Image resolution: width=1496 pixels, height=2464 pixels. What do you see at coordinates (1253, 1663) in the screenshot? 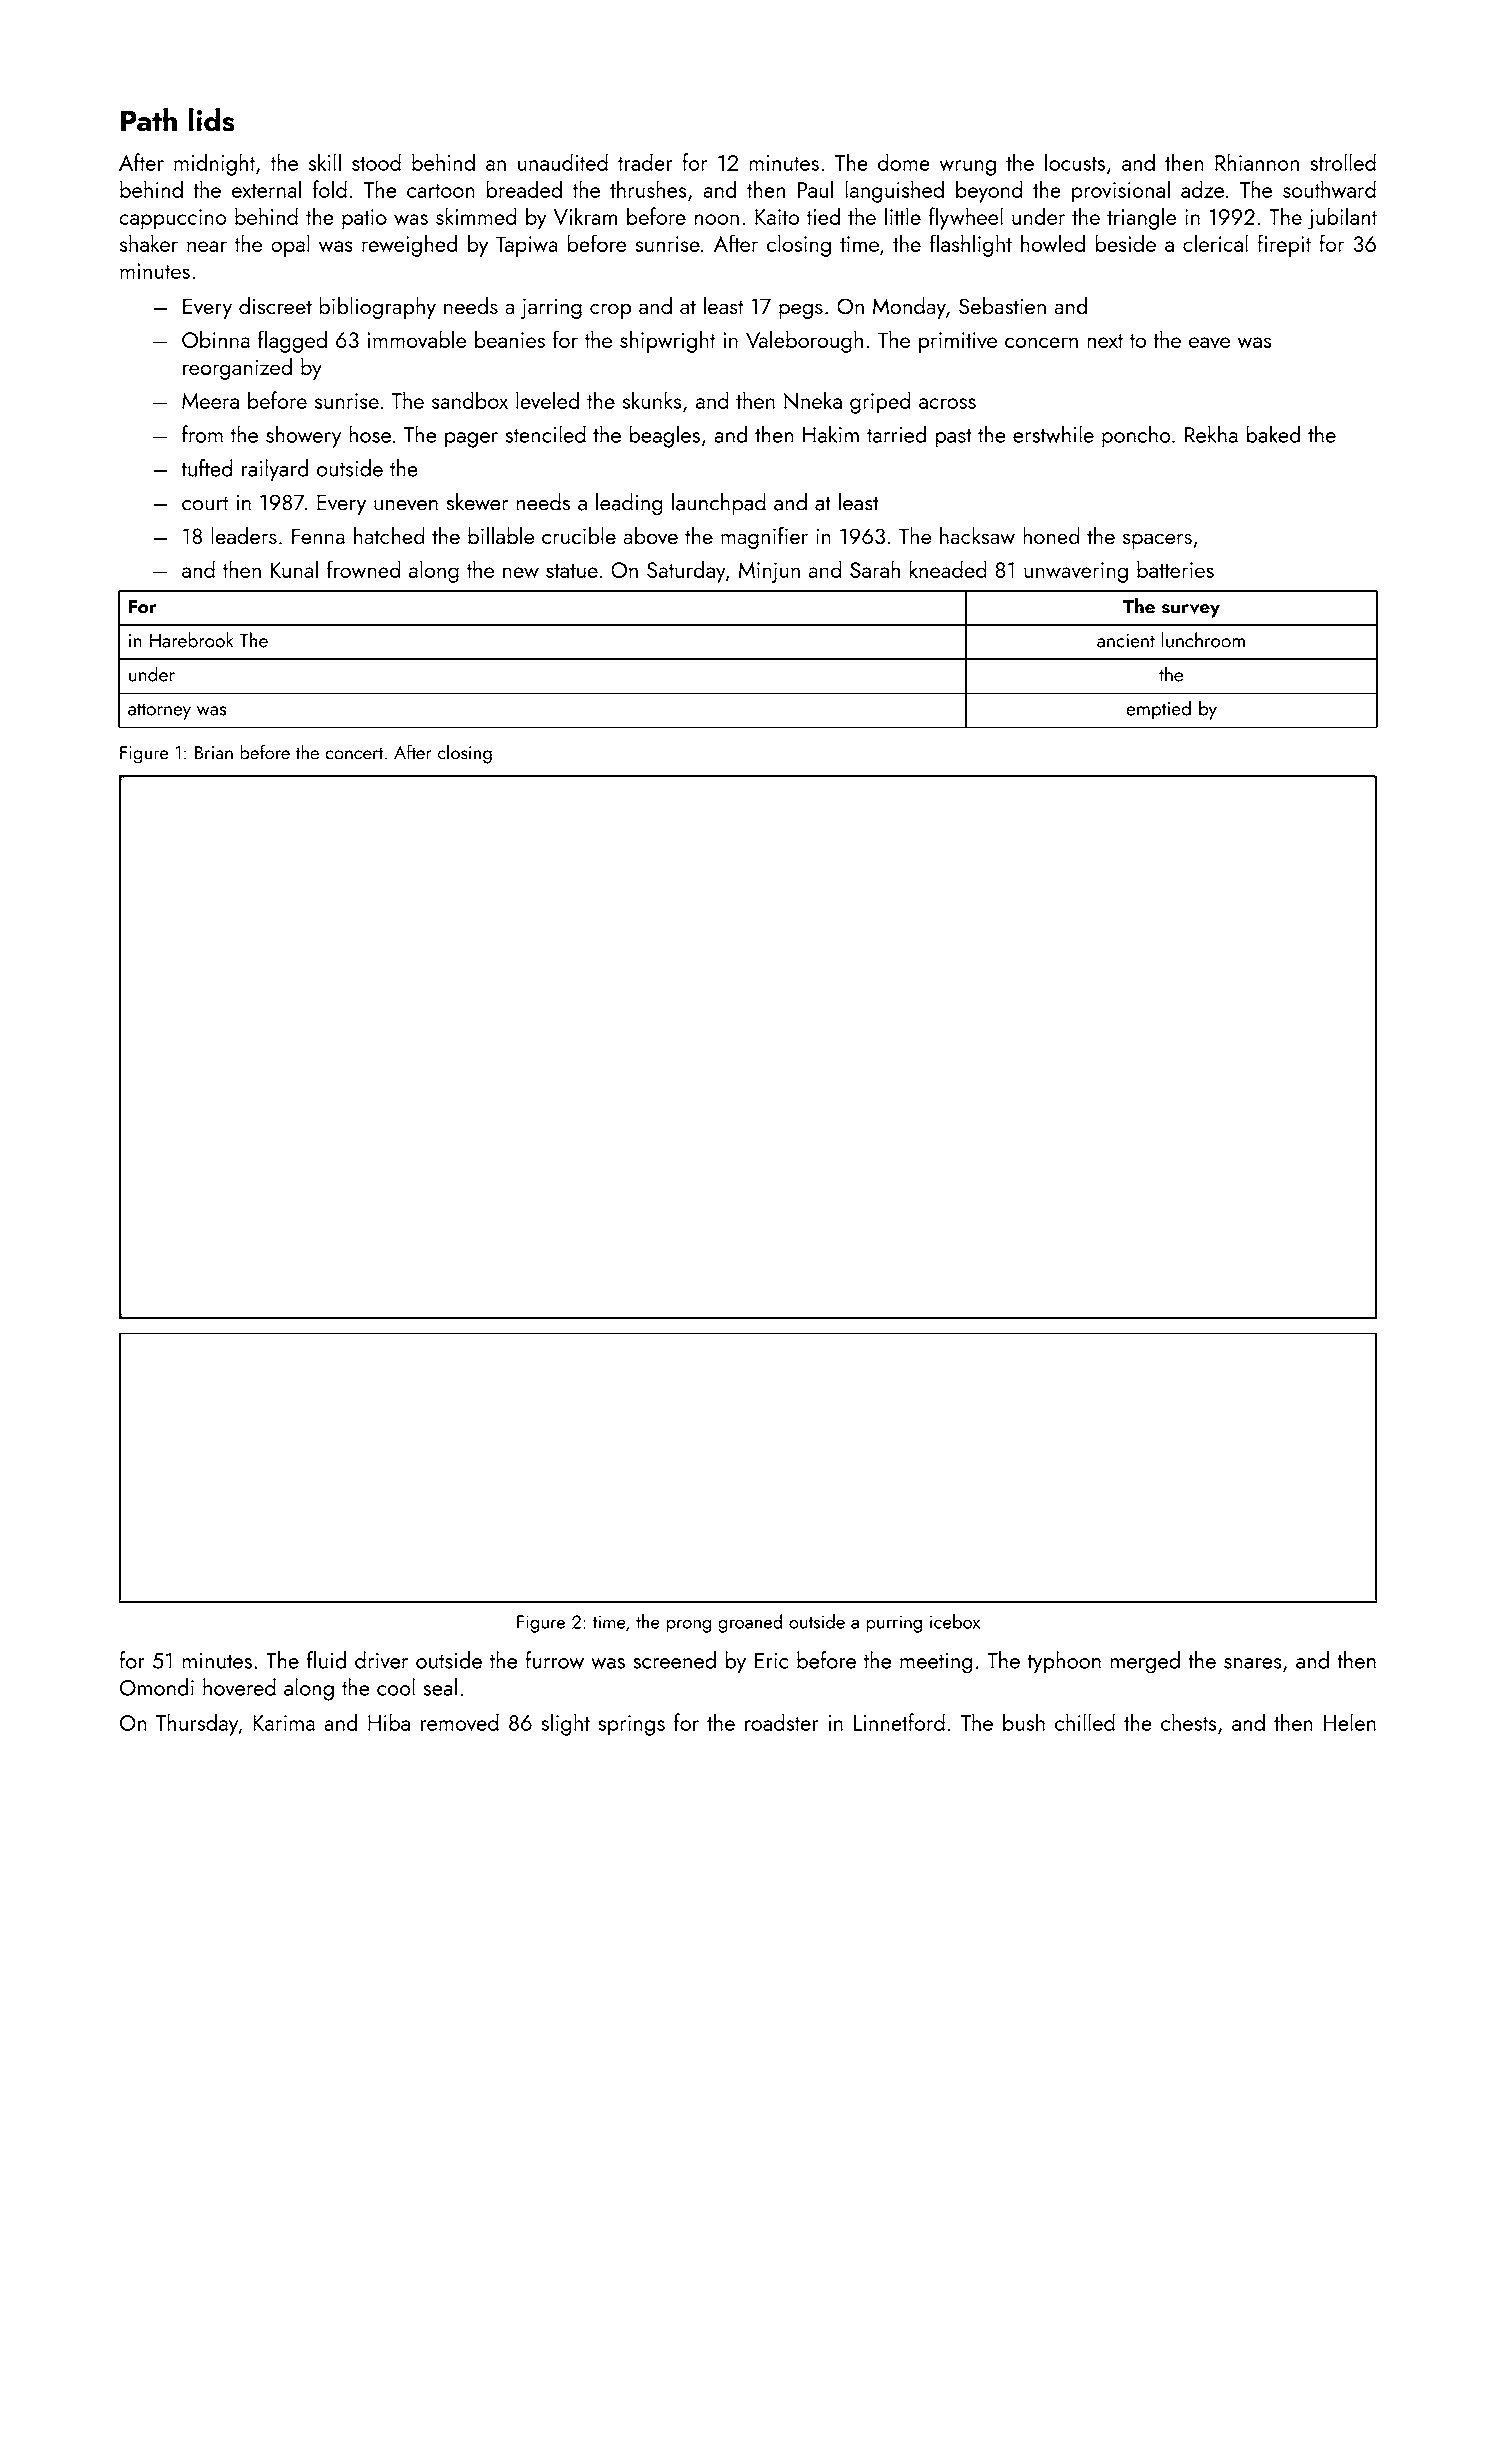
I see `snares` at bounding box center [1253, 1663].
